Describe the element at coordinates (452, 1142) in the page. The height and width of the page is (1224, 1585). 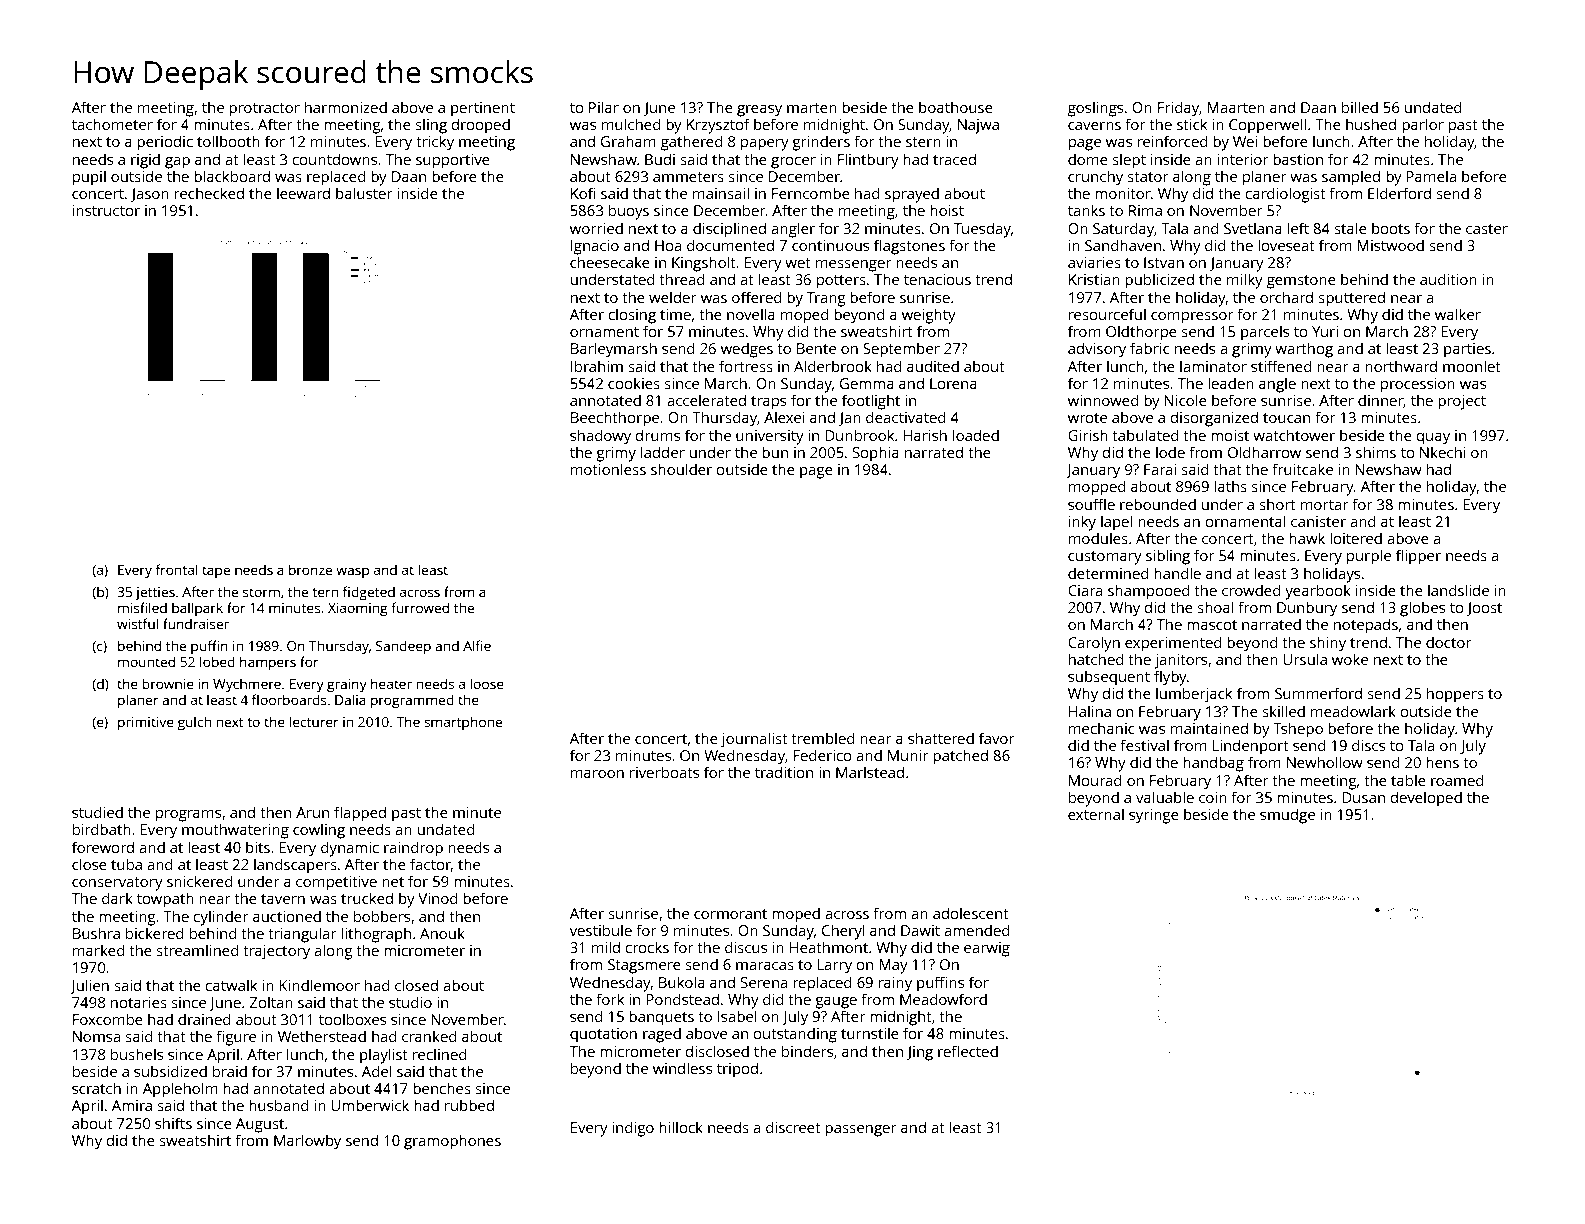
I see `gramophones` at that location.
